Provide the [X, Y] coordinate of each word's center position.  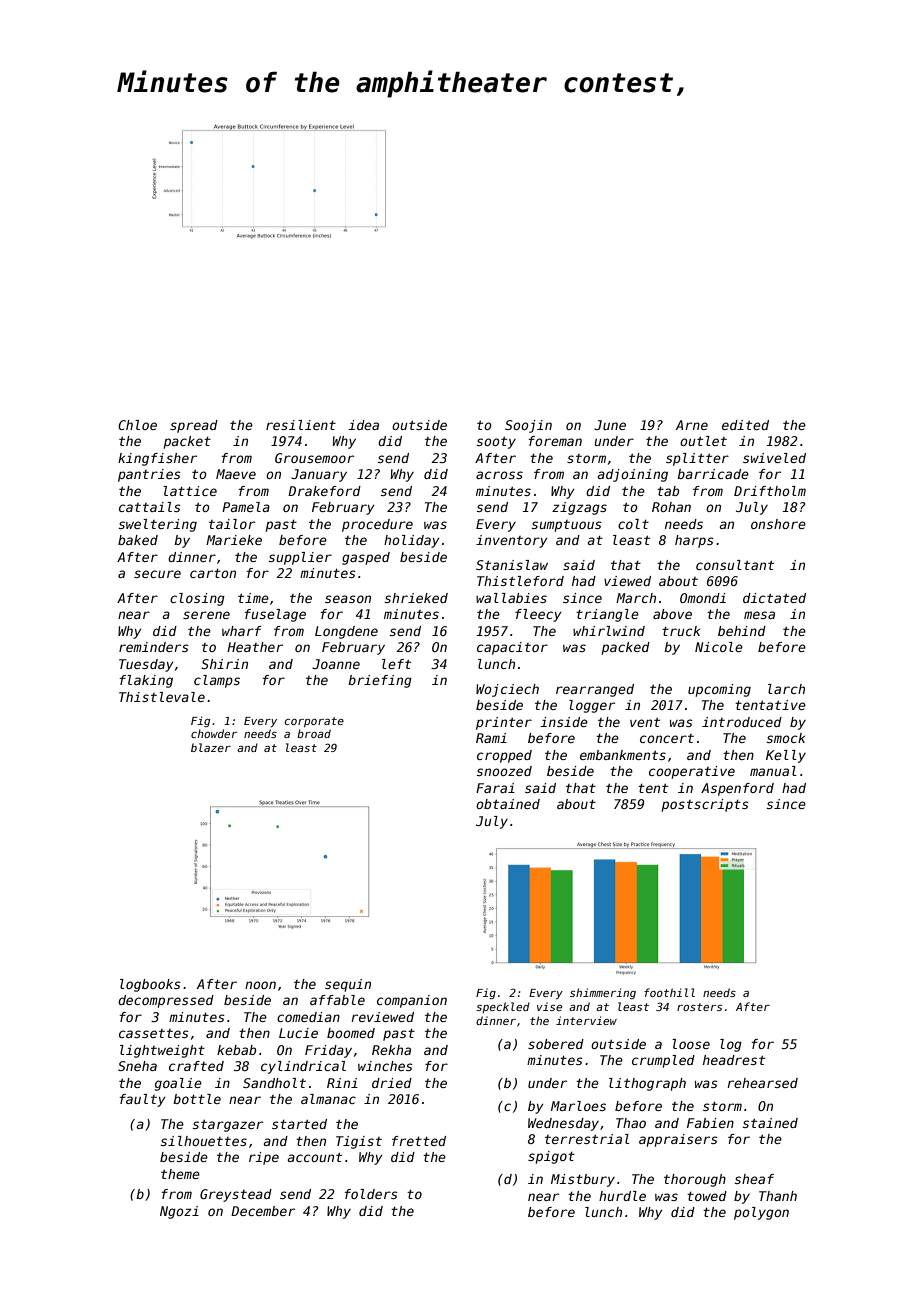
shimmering [603, 993]
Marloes [578, 1106]
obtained [508, 804]
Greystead [236, 1195]
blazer [211, 747]
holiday [412, 541]
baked [138, 540]
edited [745, 425]
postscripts [705, 805]
